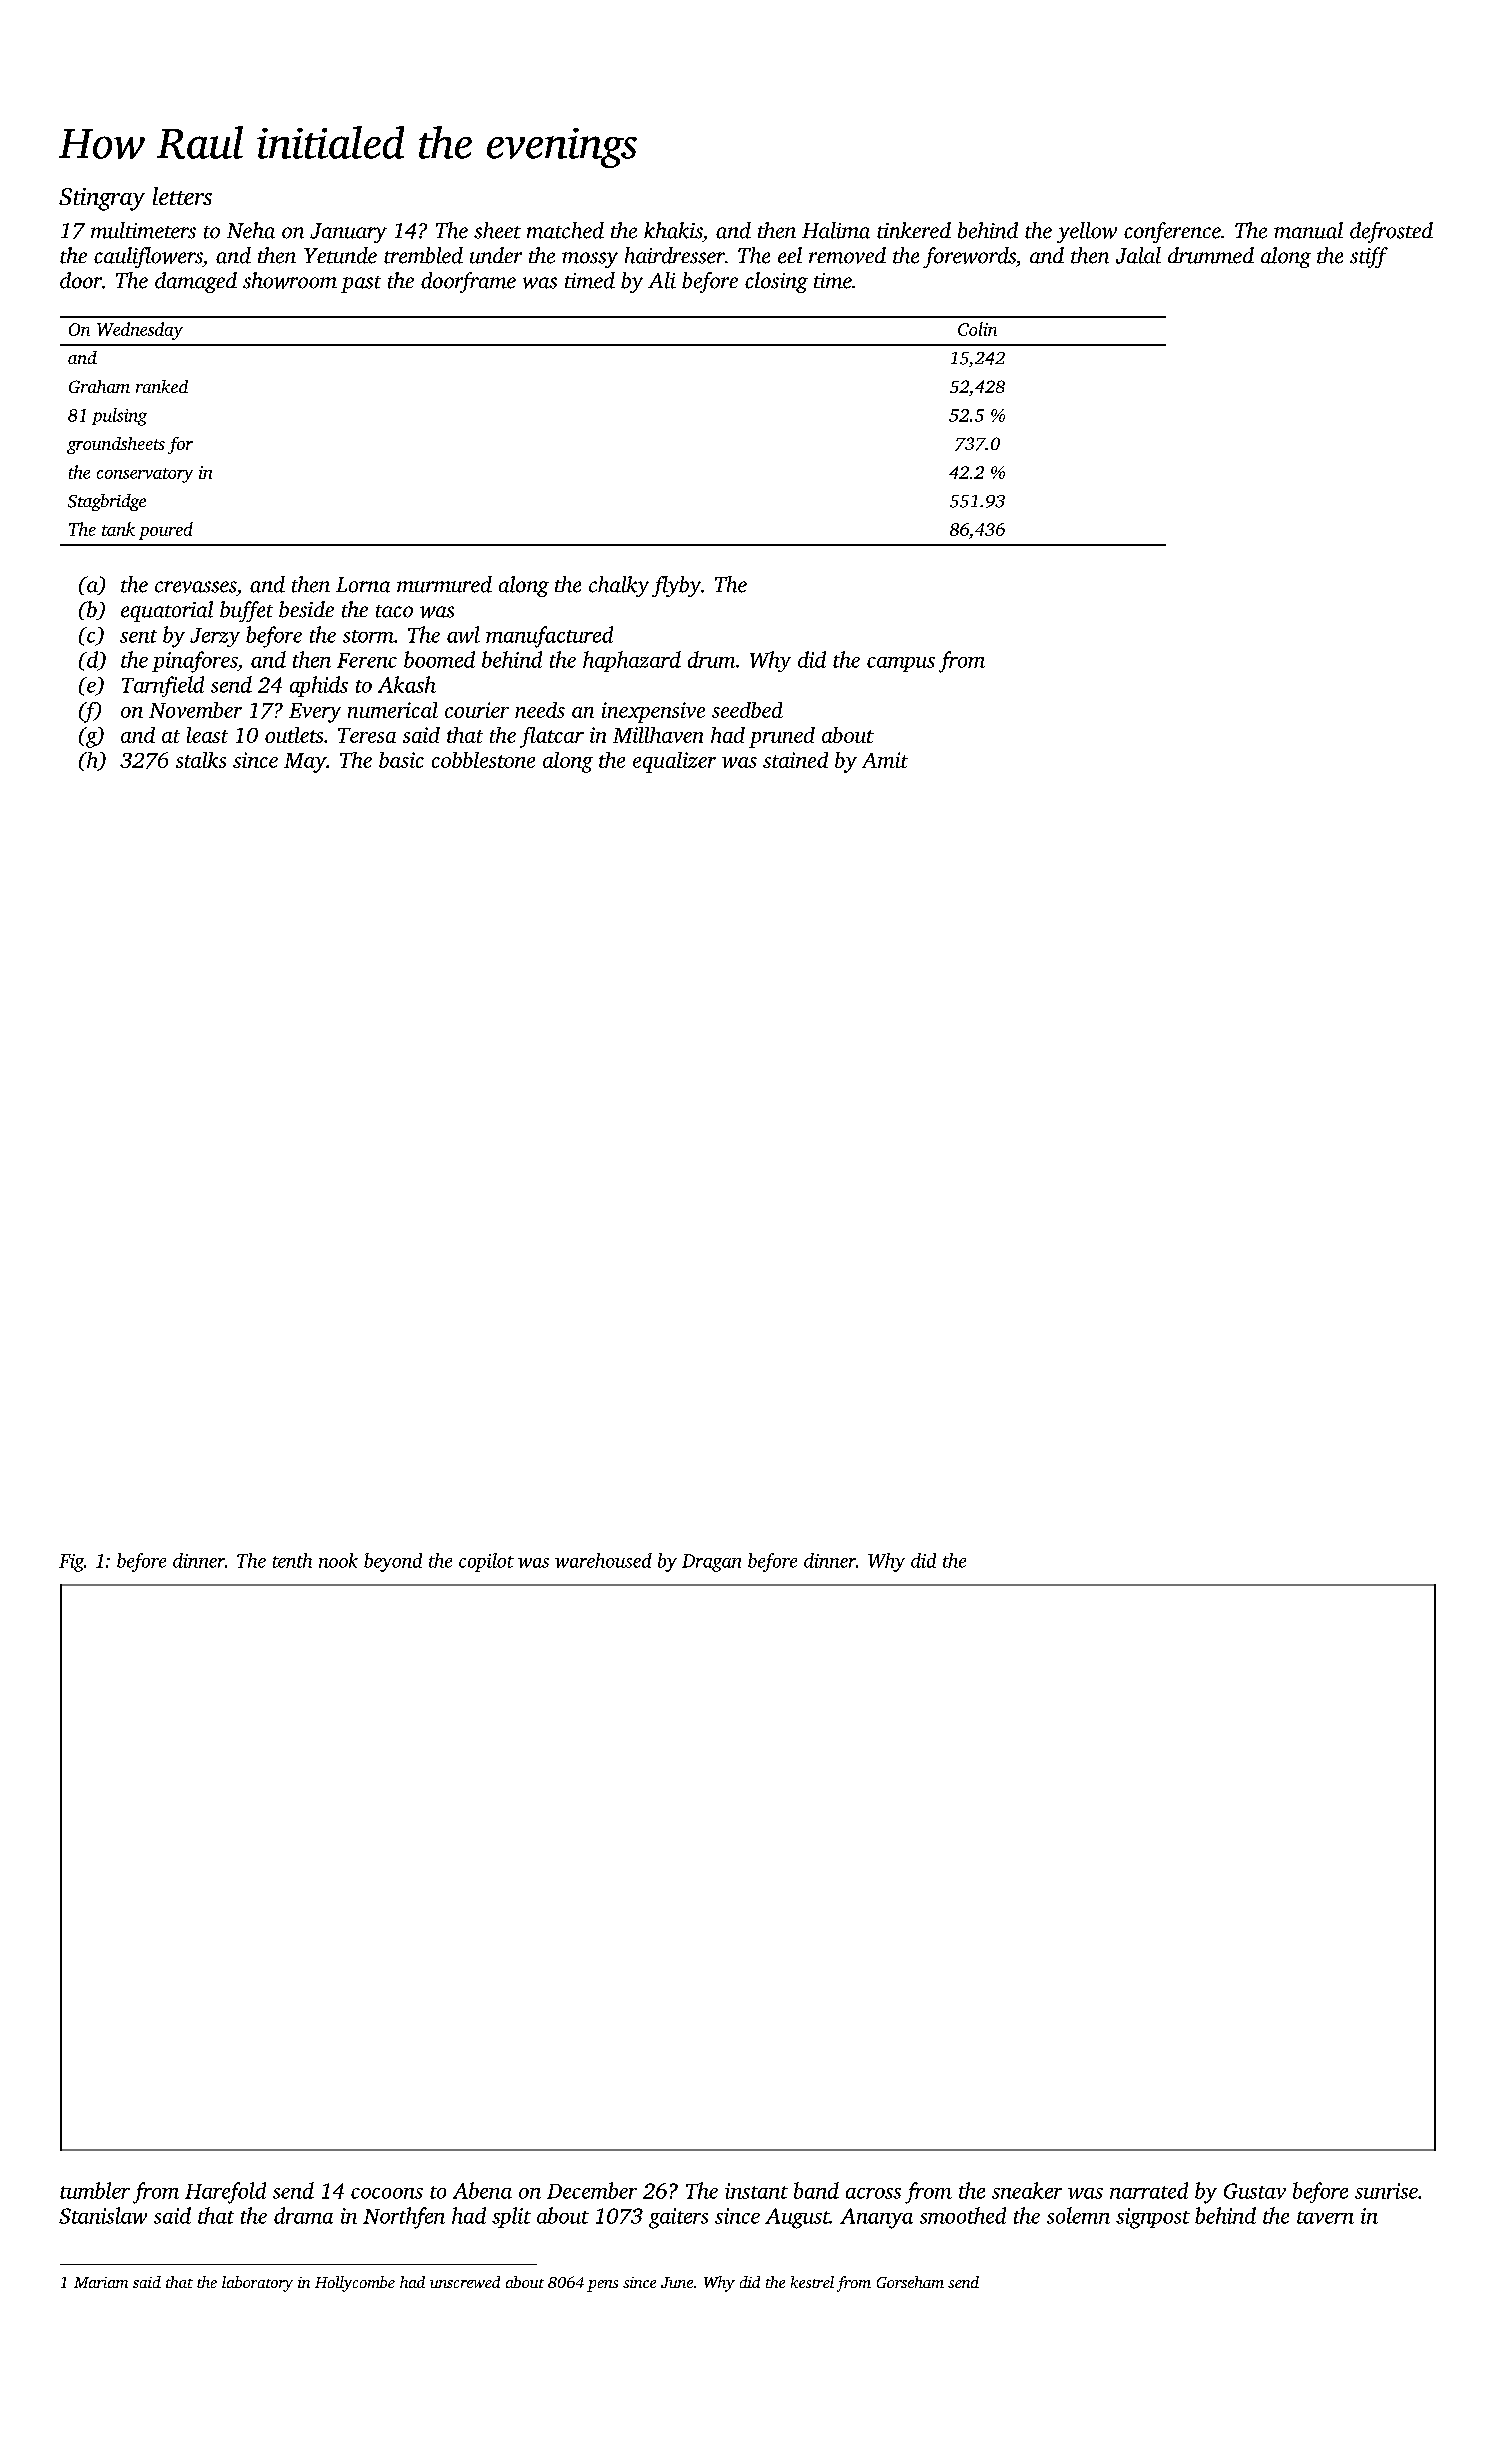 Image resolution: width=1496 pixels, height=2464 pixels. Describe the element at coordinates (756, 2191) in the screenshot. I see `instant` at that location.
